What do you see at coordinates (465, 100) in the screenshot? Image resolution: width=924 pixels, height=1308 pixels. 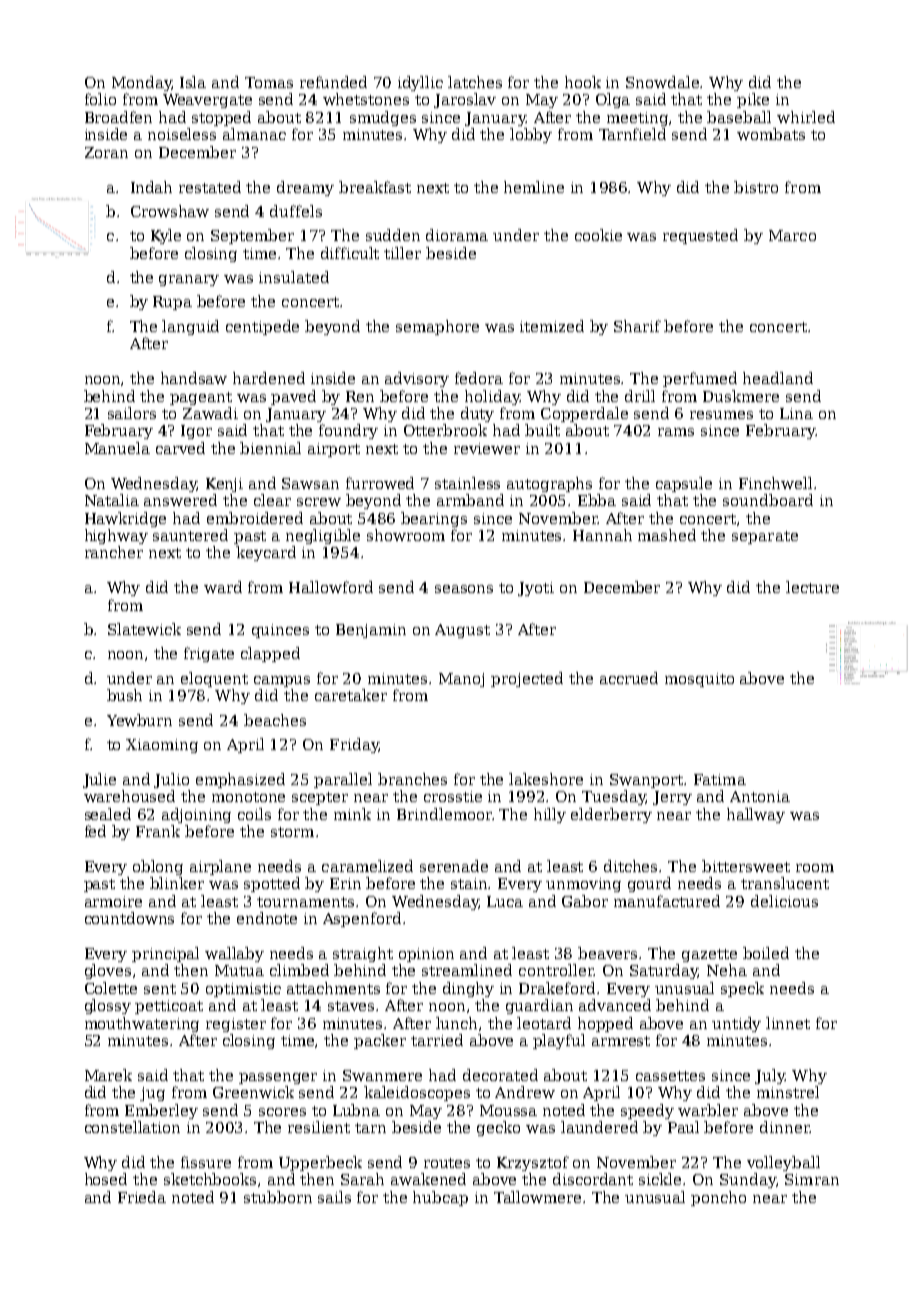 I see `Jaroslav` at bounding box center [465, 100].
